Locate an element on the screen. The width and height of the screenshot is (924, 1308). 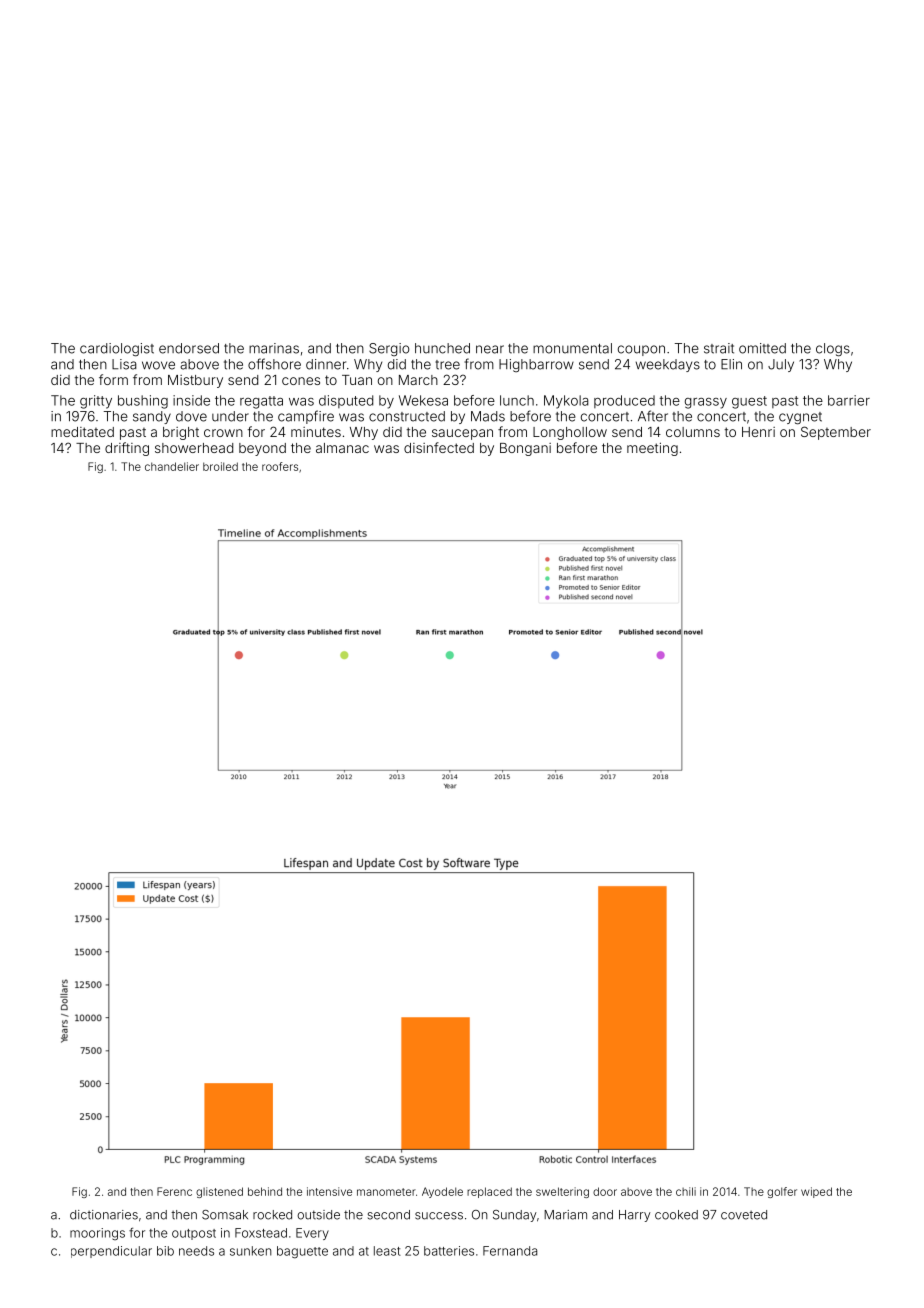
meeting is located at coordinates (652, 449).
